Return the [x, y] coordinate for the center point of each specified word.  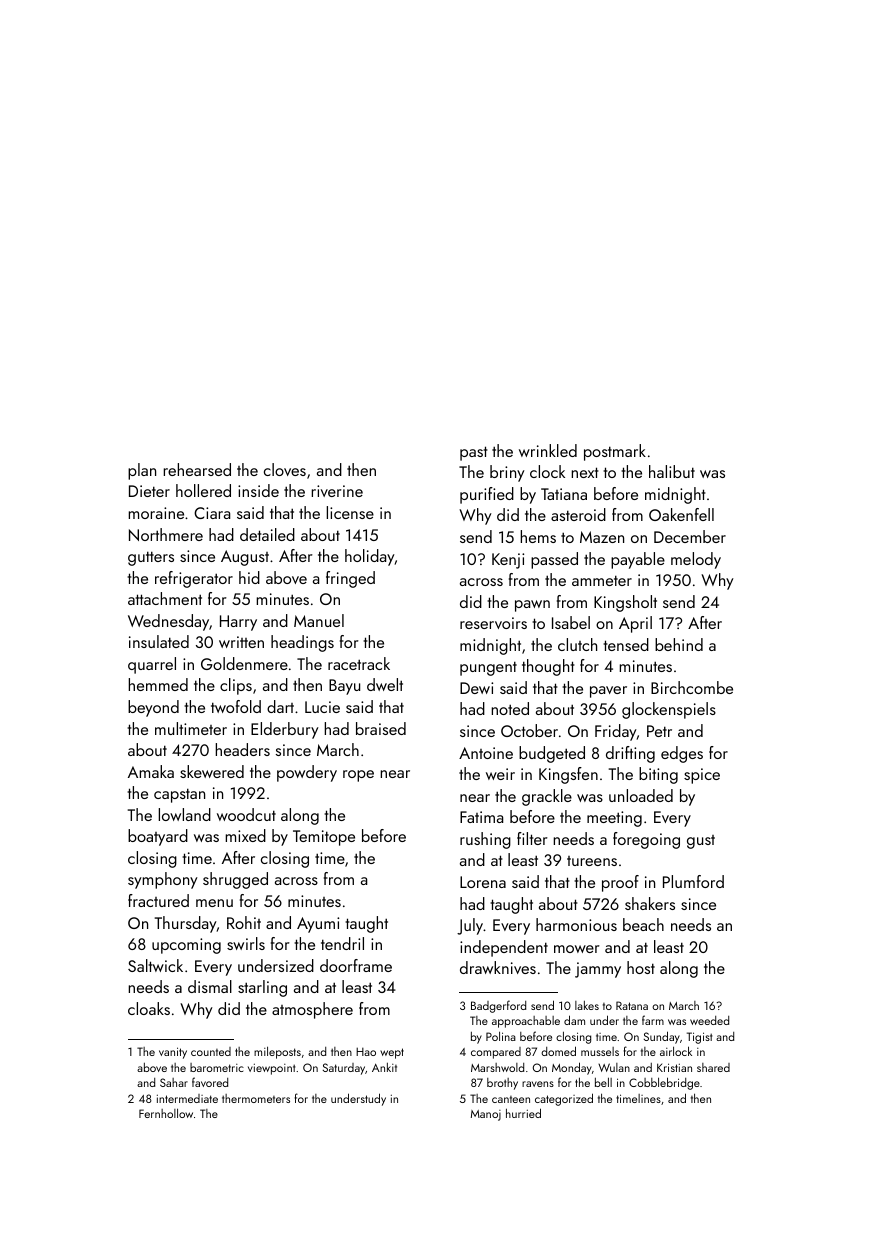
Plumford [693, 881]
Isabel [571, 622]
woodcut [246, 814]
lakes [587, 1005]
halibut [672, 471]
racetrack [359, 663]
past [474, 453]
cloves [285, 469]
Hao [366, 1051]
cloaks [149, 1008]
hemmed [158, 684]
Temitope [324, 838]
